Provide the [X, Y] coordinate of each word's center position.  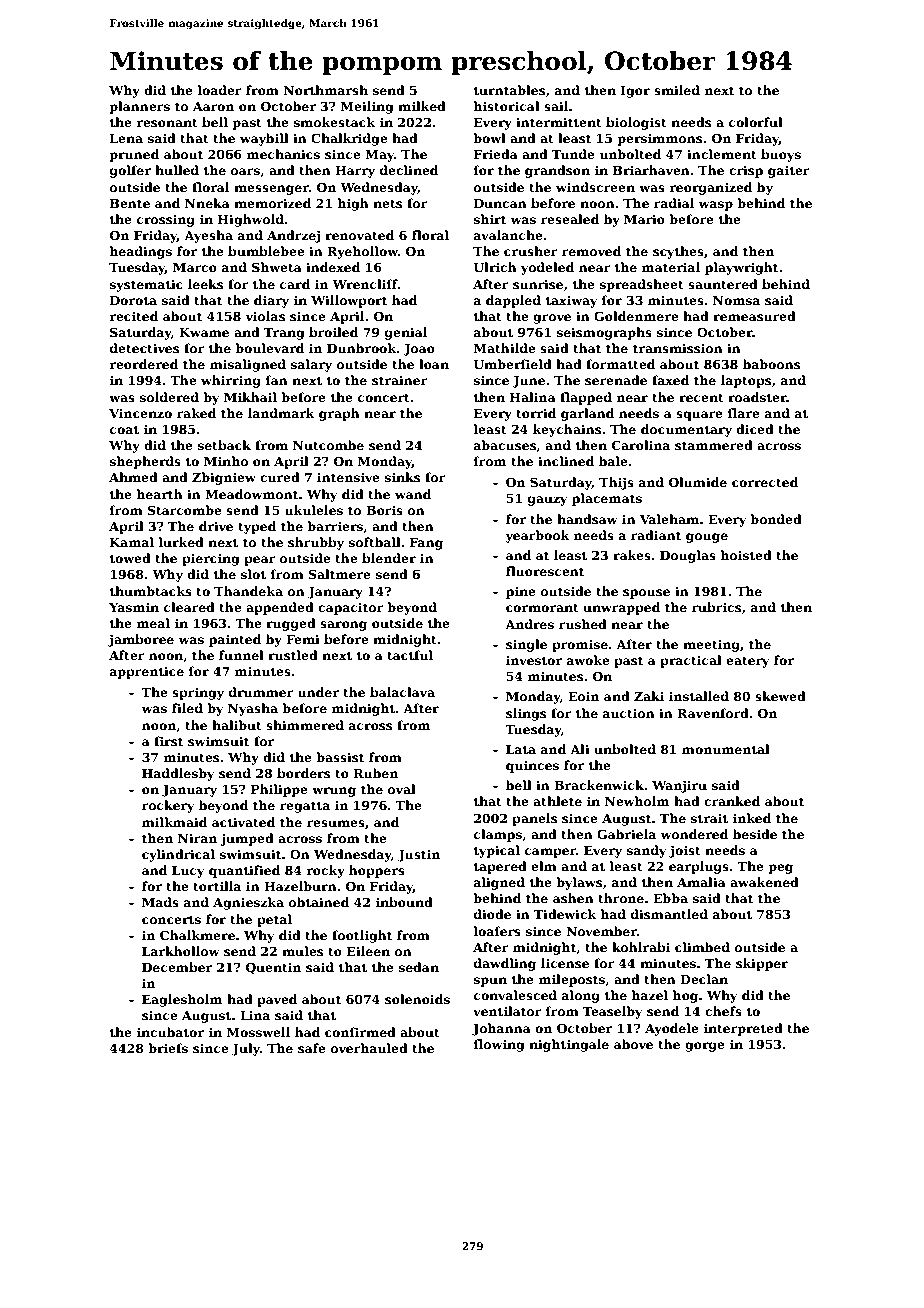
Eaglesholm [182, 1000]
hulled [177, 170]
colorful [756, 122]
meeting [711, 646]
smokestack [334, 122]
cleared [189, 607]
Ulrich [495, 267]
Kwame [204, 332]
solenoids [417, 999]
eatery [747, 662]
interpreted [743, 1029]
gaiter [789, 171]
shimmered [305, 725]
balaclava [402, 692]
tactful [410, 655]
